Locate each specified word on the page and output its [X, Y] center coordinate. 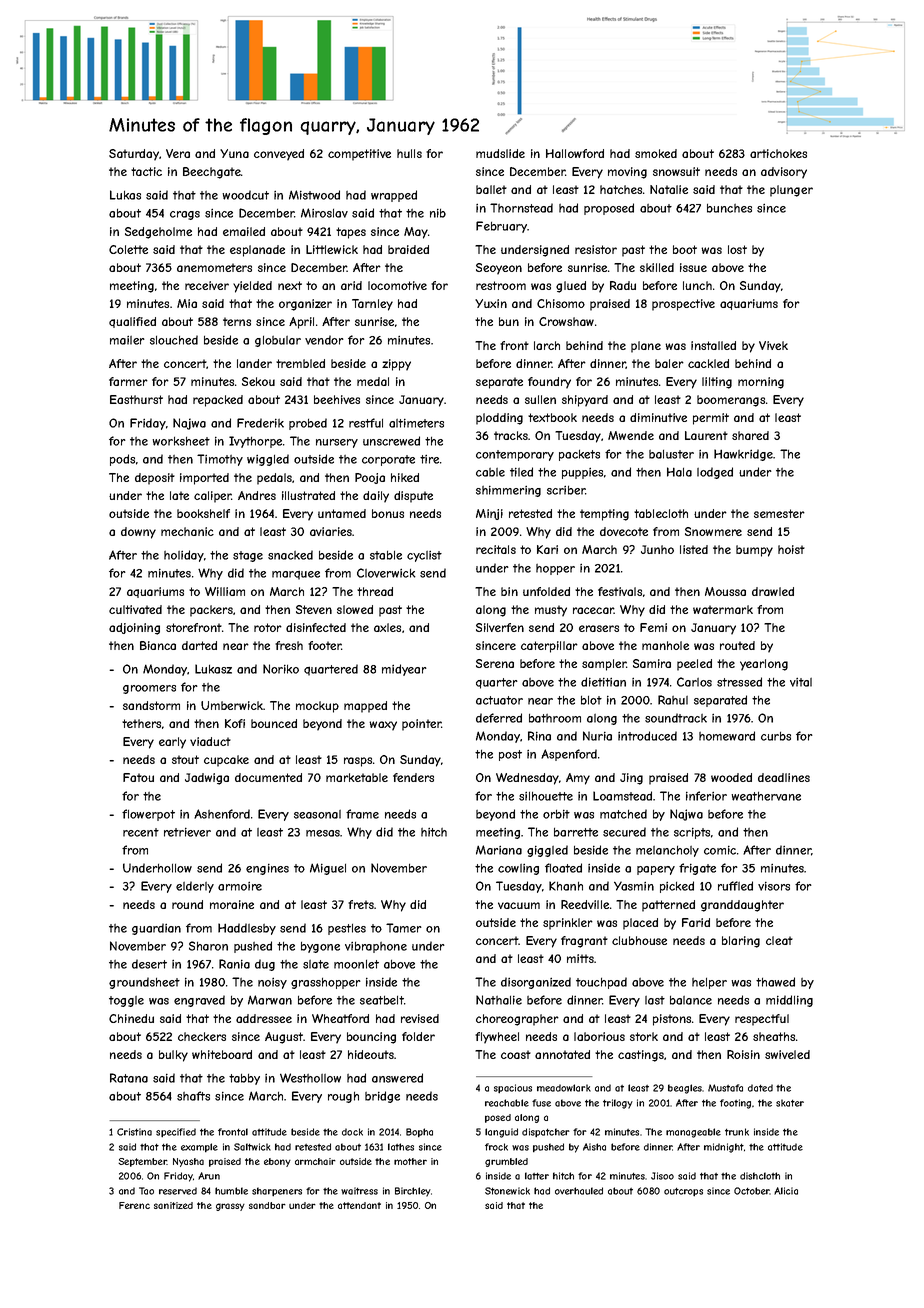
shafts [193, 1096]
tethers [141, 723]
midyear [404, 670]
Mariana [499, 850]
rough [343, 1097]
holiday [184, 556]
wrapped [394, 196]
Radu [623, 285]
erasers [599, 628]
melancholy [667, 851]
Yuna [234, 153]
